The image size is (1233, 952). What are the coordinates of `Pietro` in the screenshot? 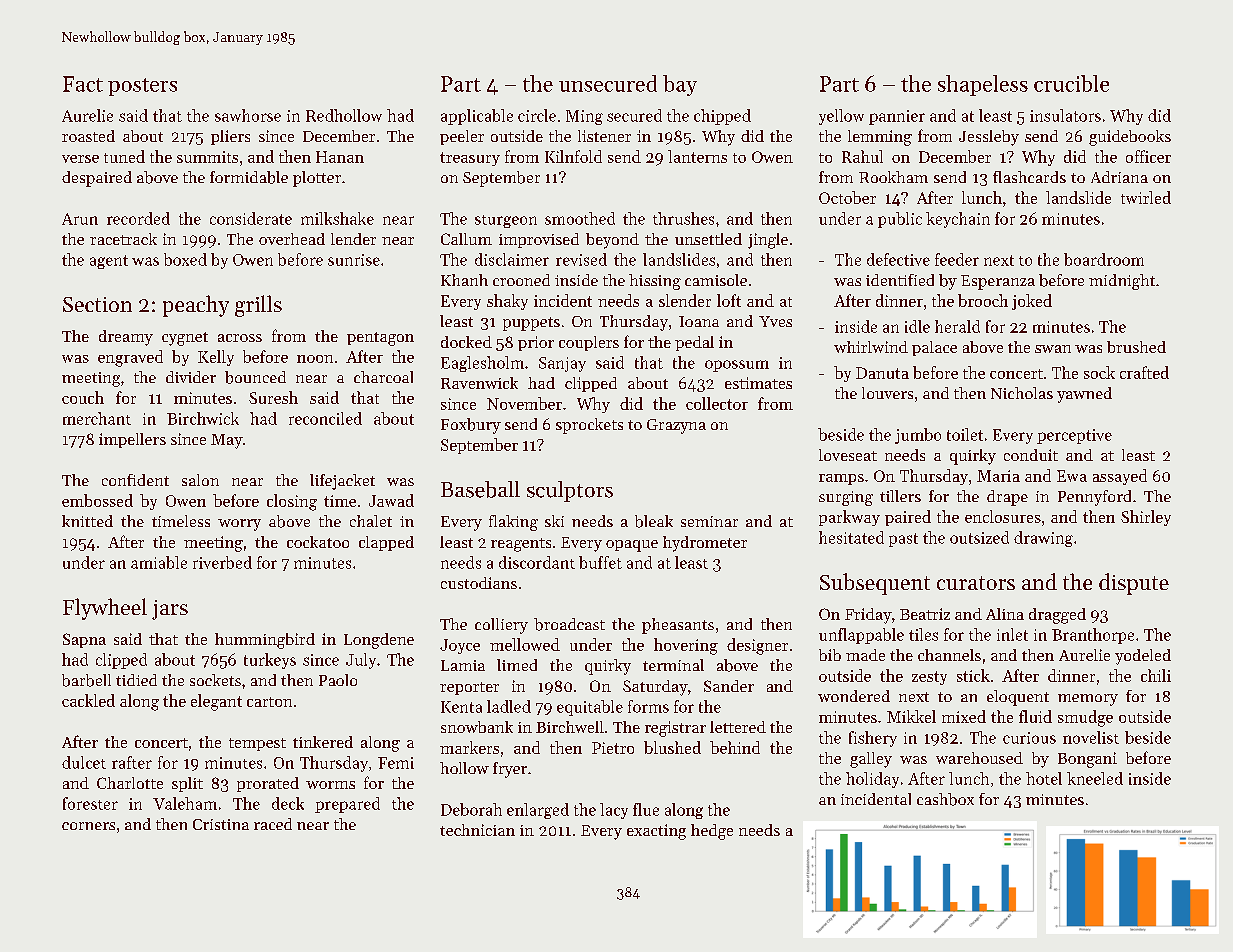 It's located at (613, 748).
